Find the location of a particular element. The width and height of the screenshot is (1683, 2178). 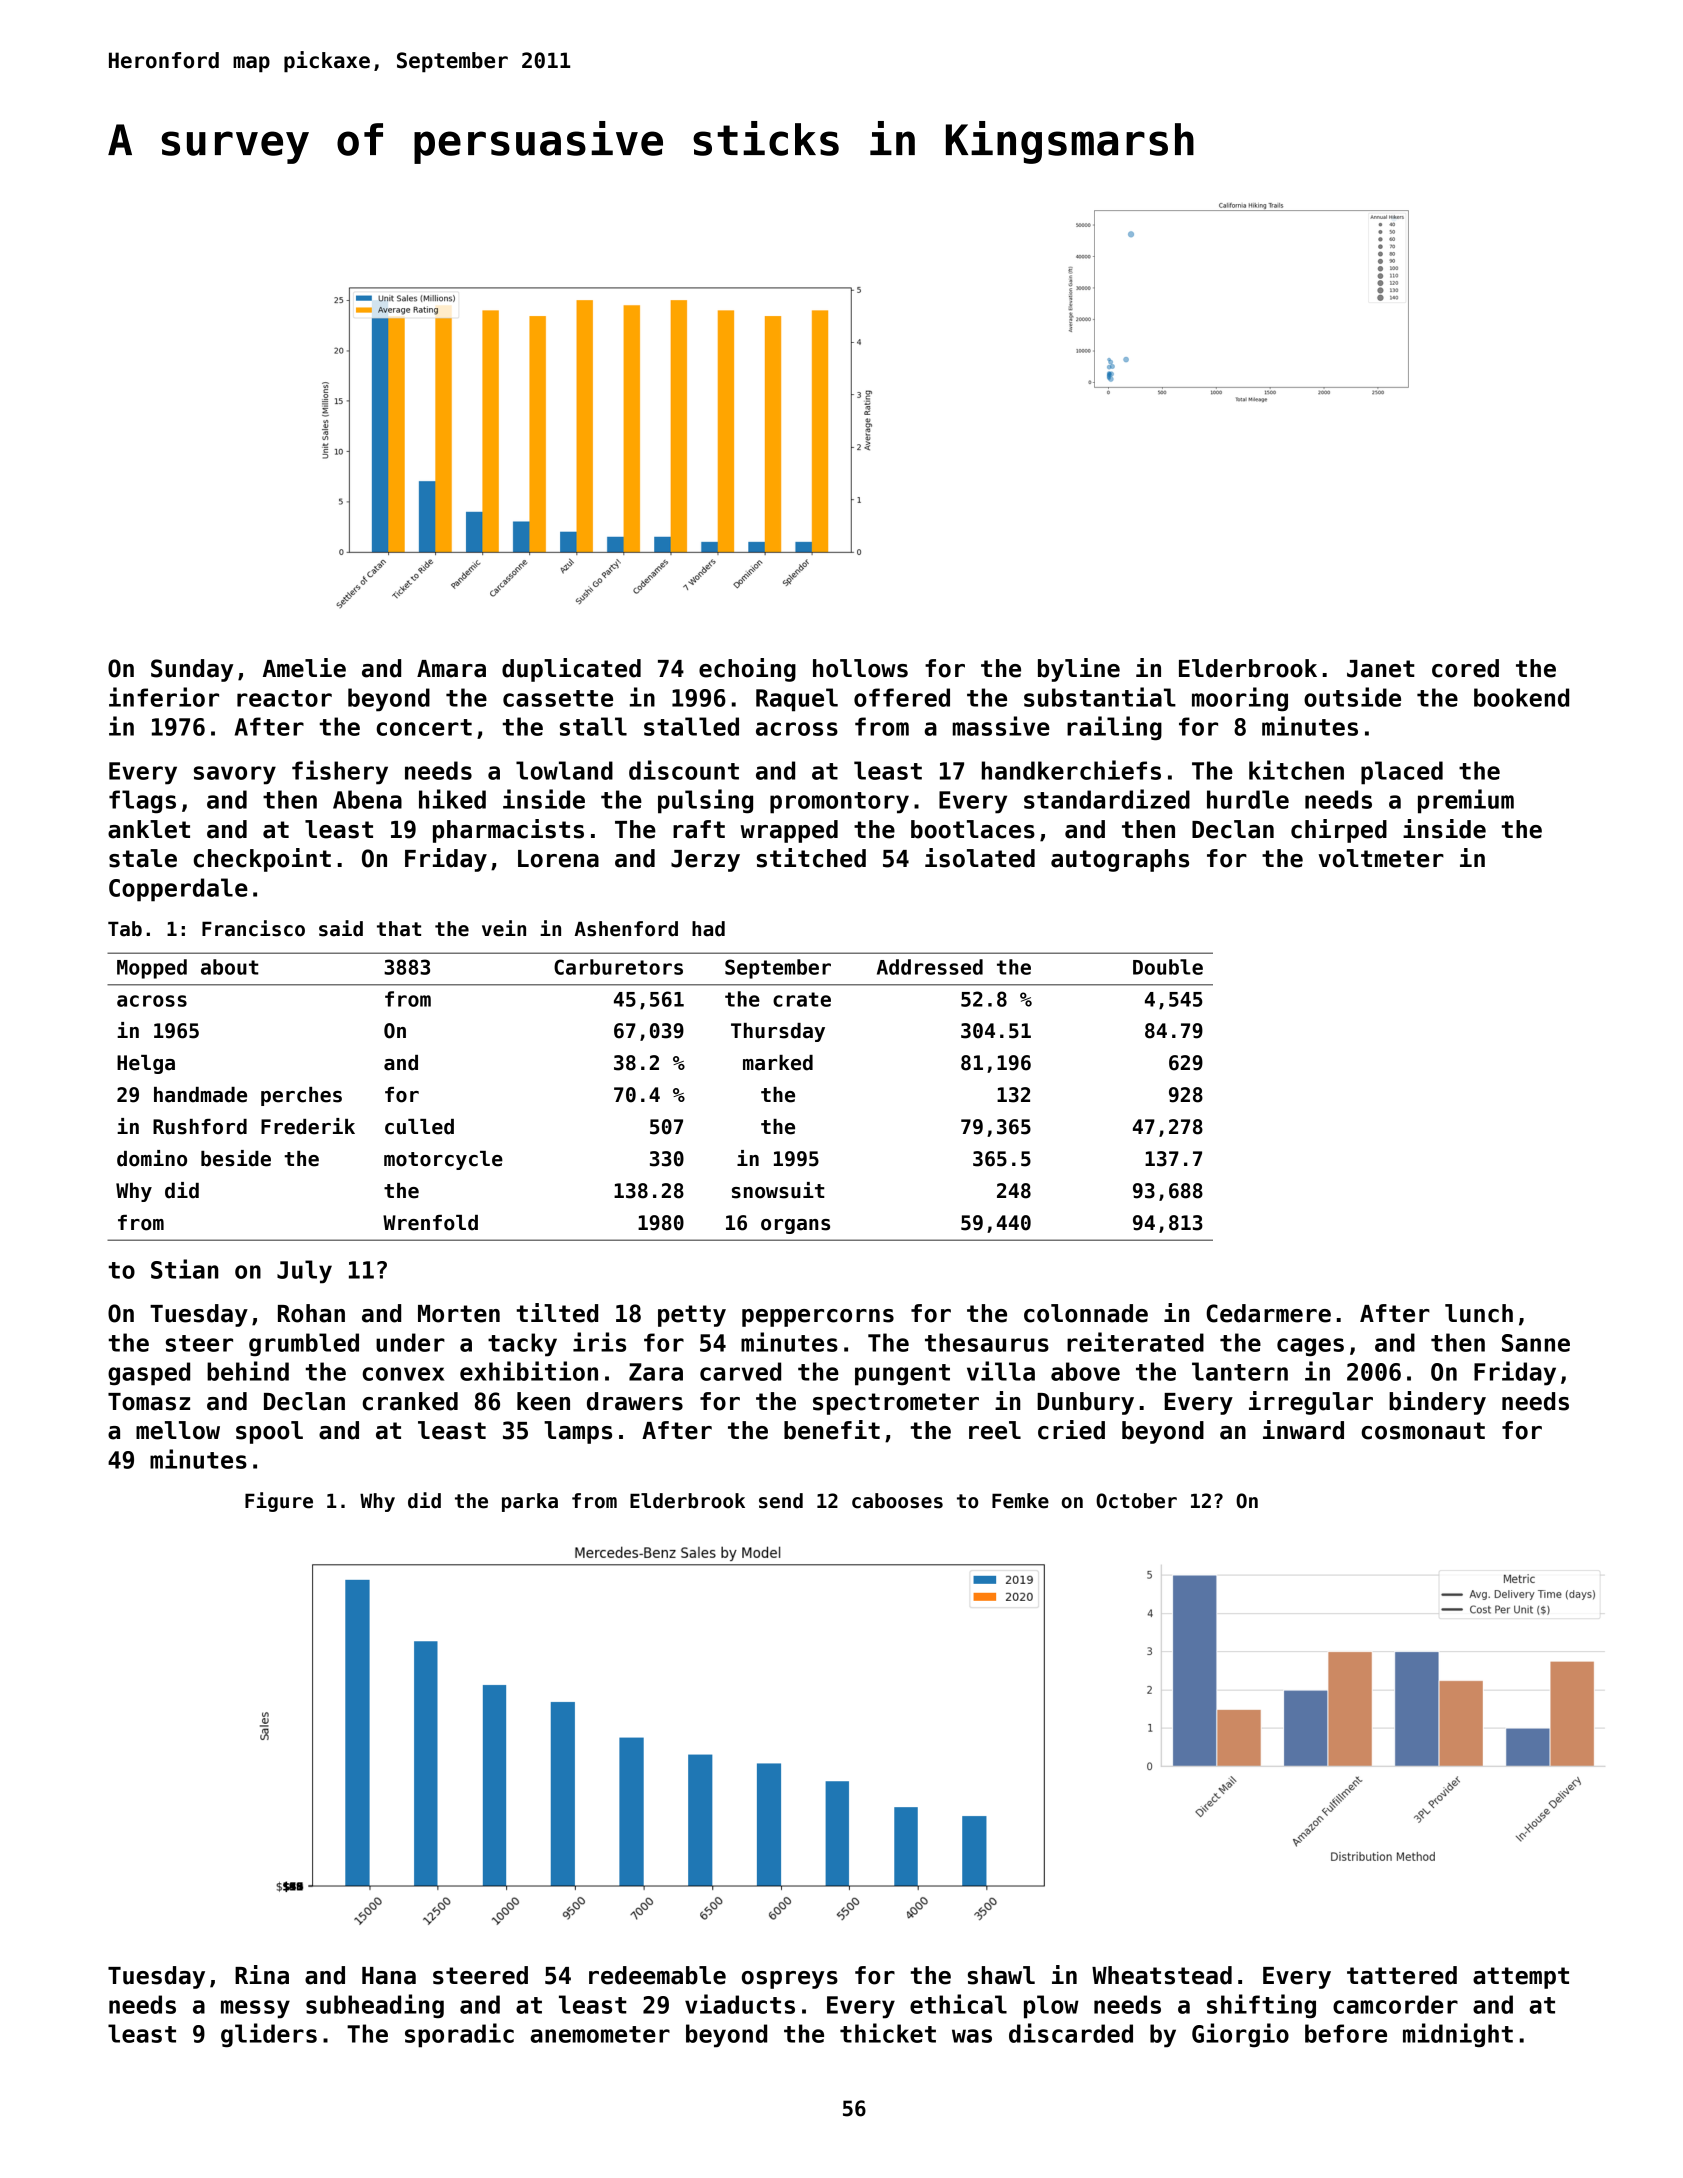

inward is located at coordinates (1303, 1430).
